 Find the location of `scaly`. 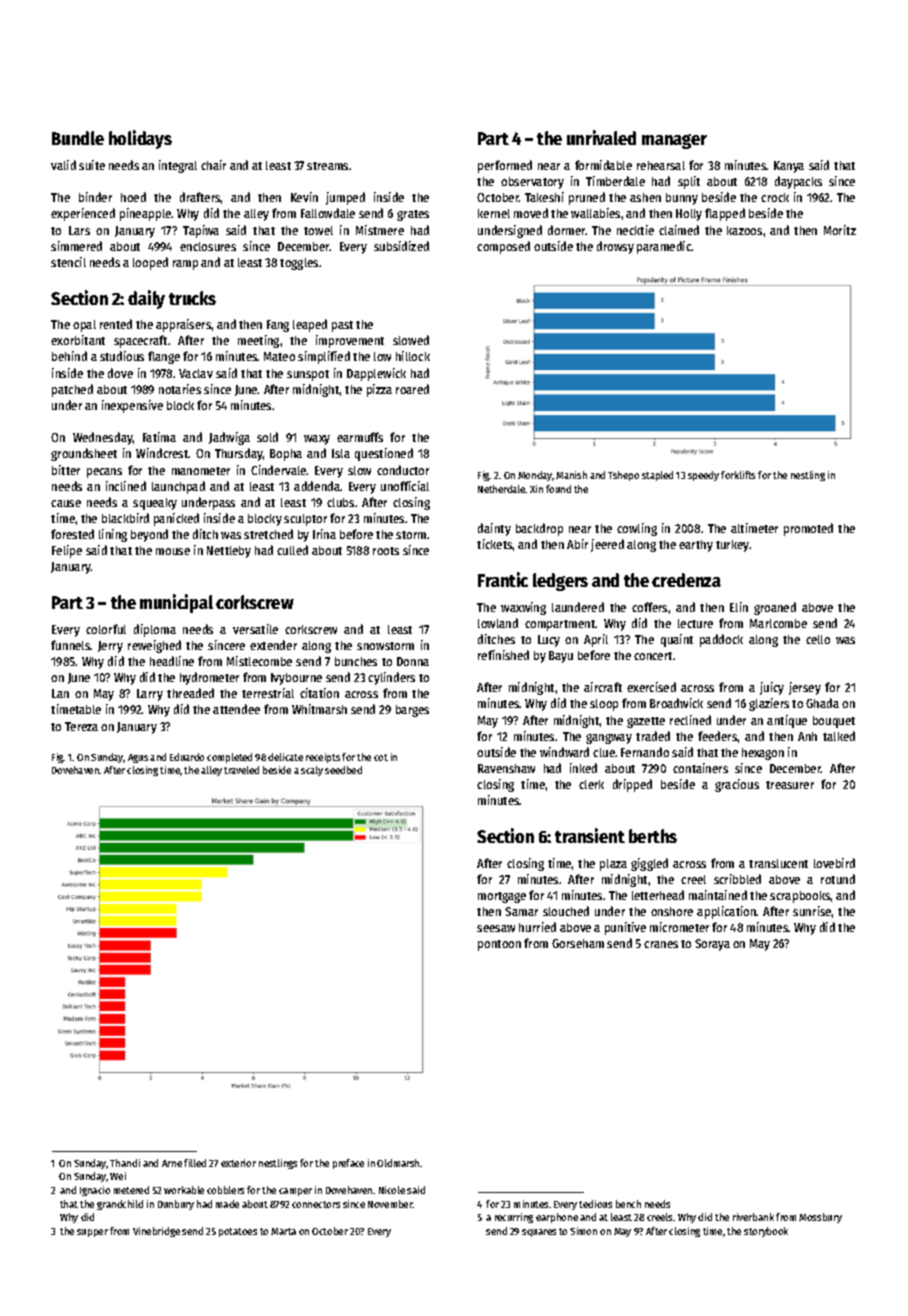

scaly is located at coordinates (312, 771).
